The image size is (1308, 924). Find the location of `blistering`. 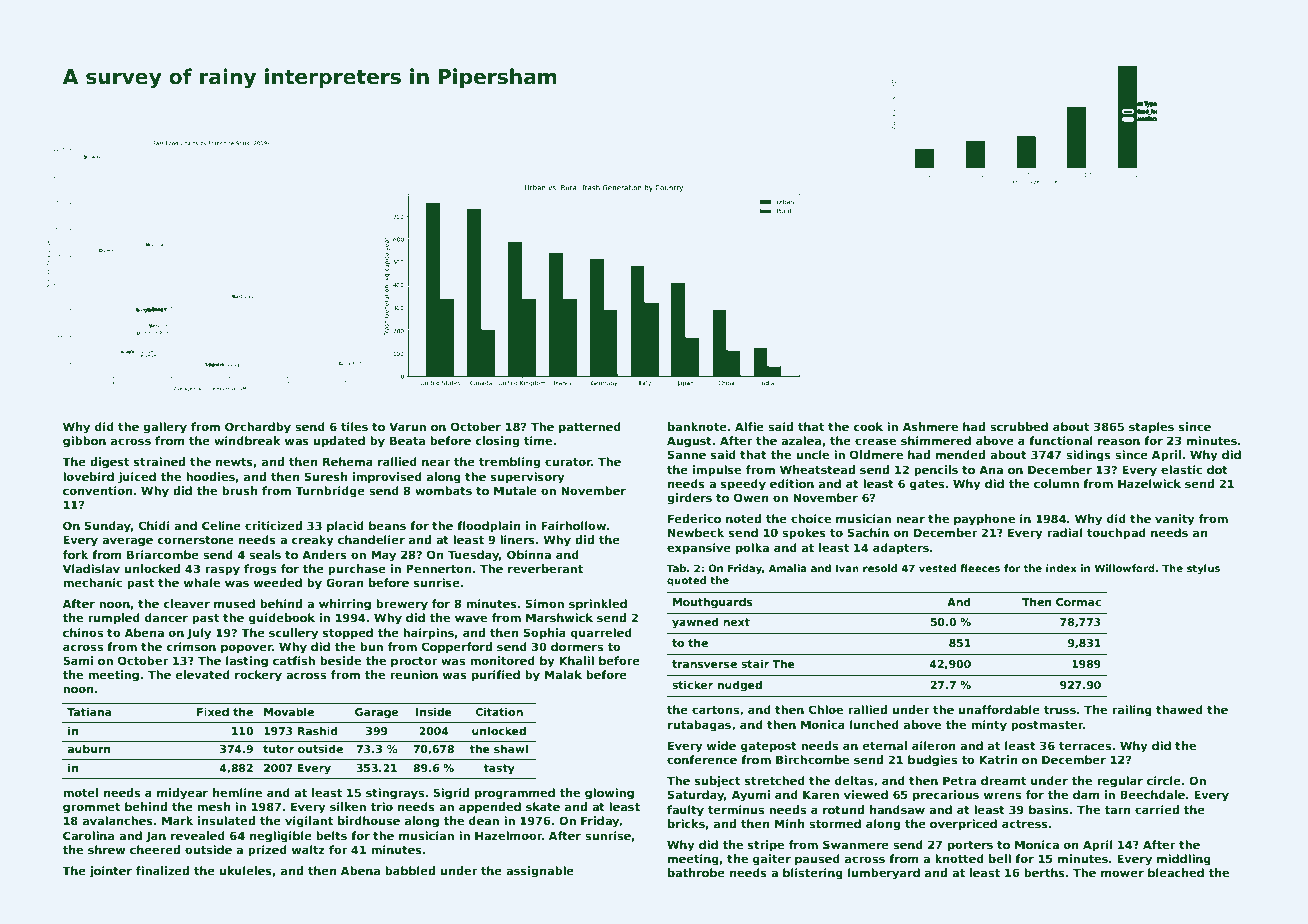

blistering is located at coordinates (813, 874).
